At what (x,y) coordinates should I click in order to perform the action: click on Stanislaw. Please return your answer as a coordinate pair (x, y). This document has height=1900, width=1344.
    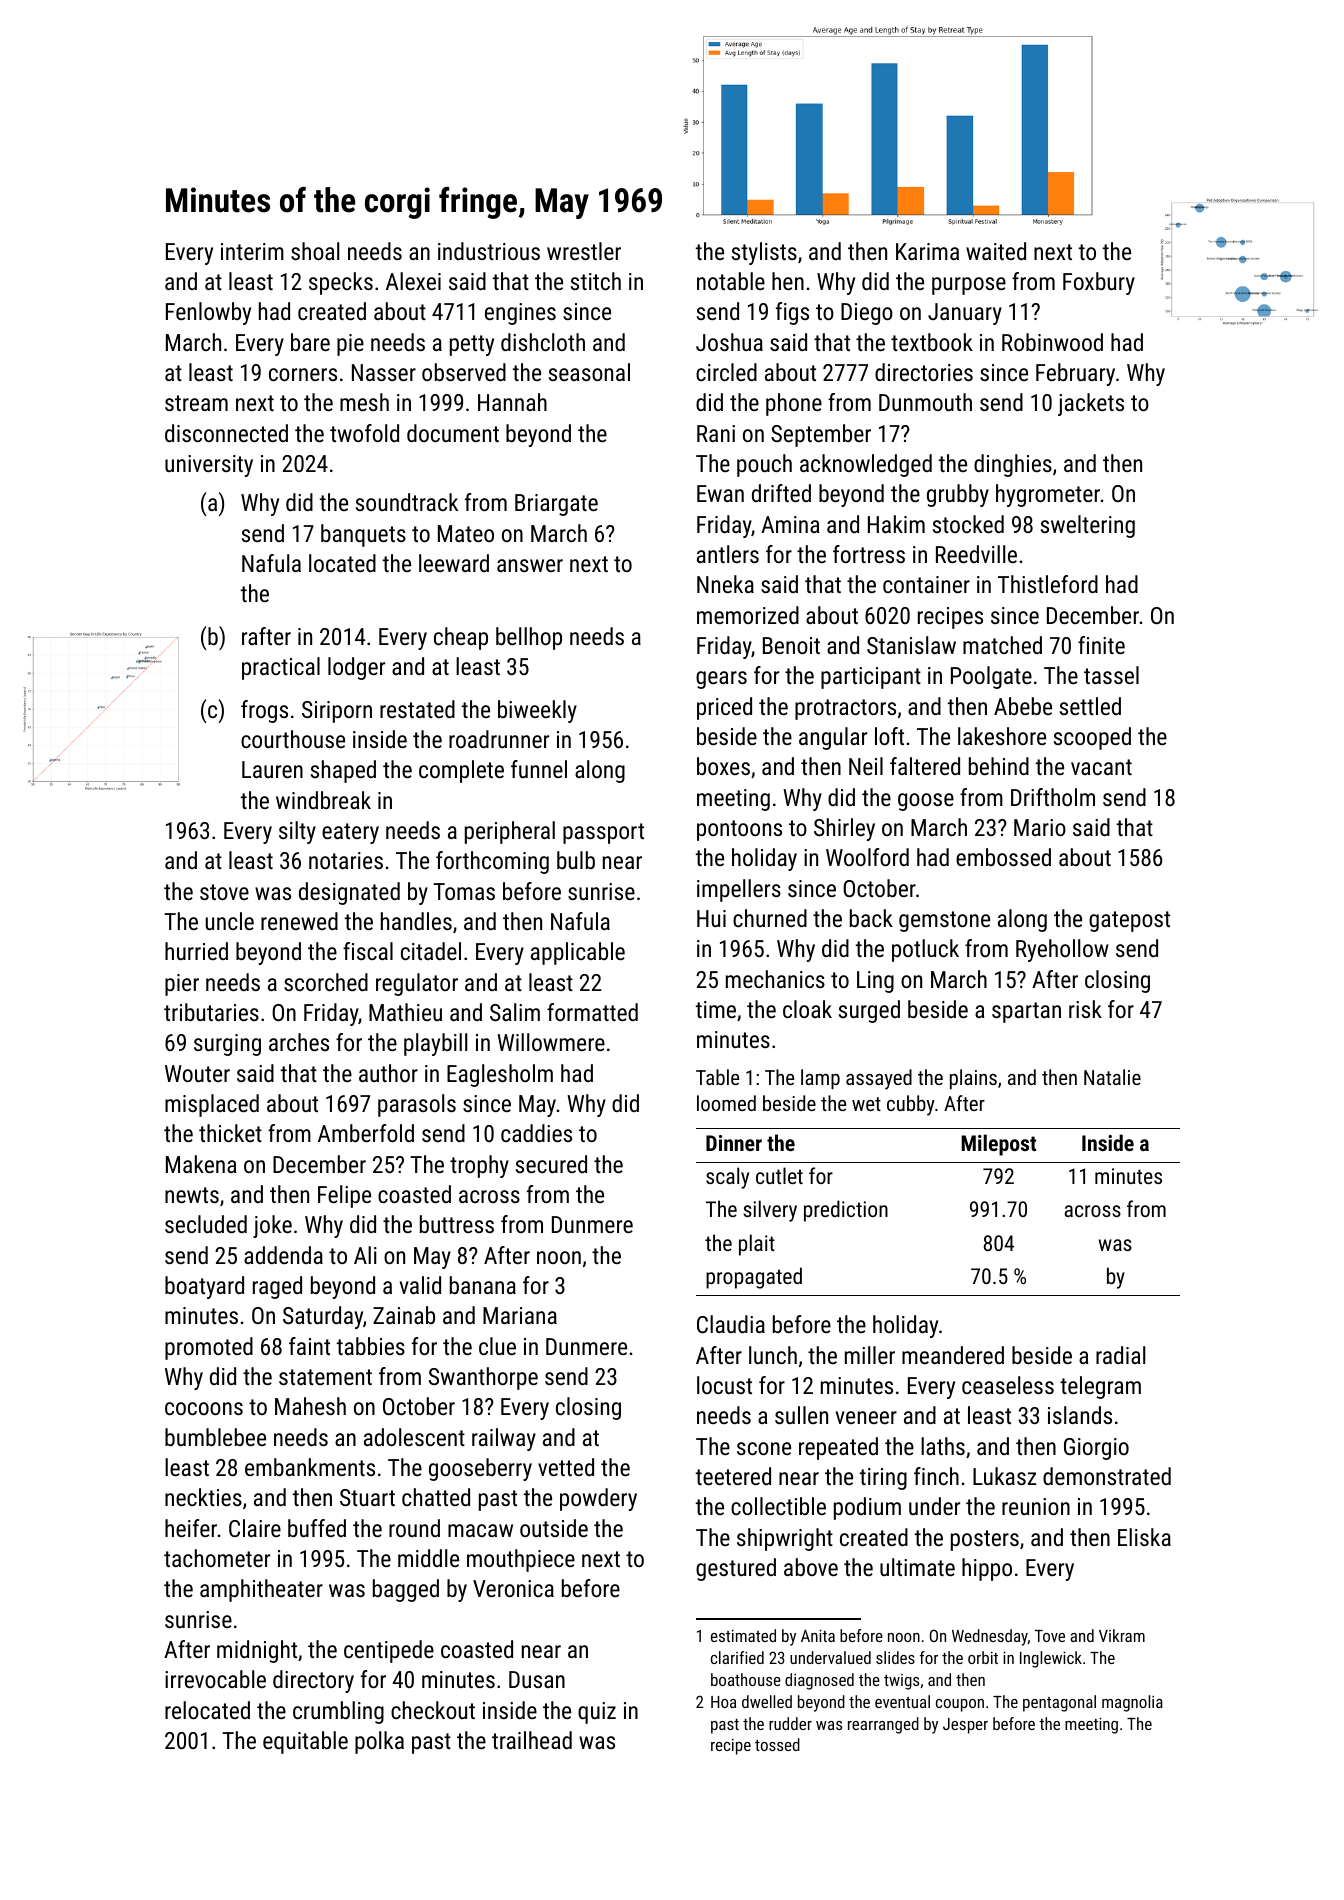
    Looking at the image, I should click on (911, 645).
